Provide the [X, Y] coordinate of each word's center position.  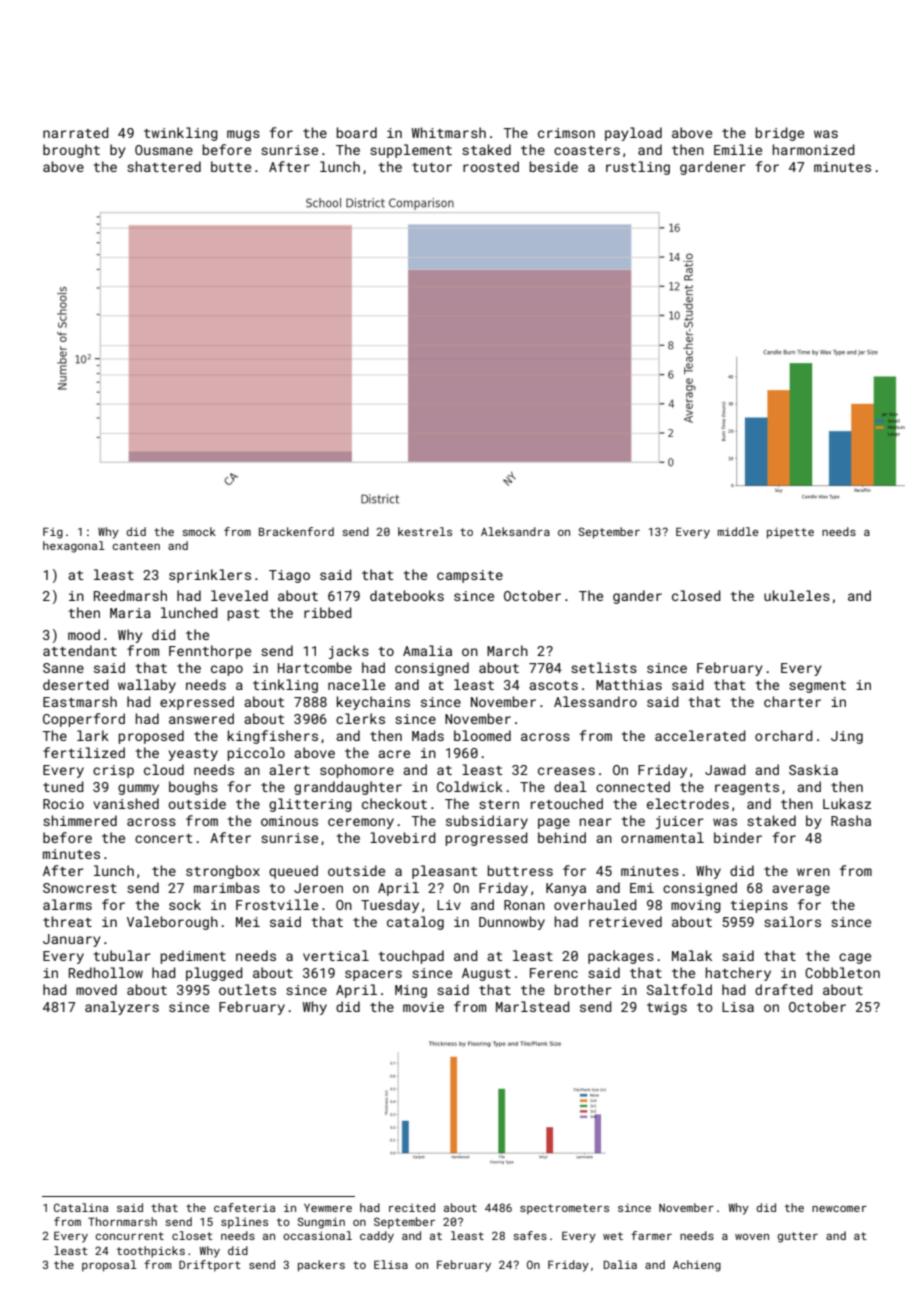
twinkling [181, 134]
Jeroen [318, 888]
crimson [566, 133]
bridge [780, 134]
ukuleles [797, 595]
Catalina [81, 1207]
